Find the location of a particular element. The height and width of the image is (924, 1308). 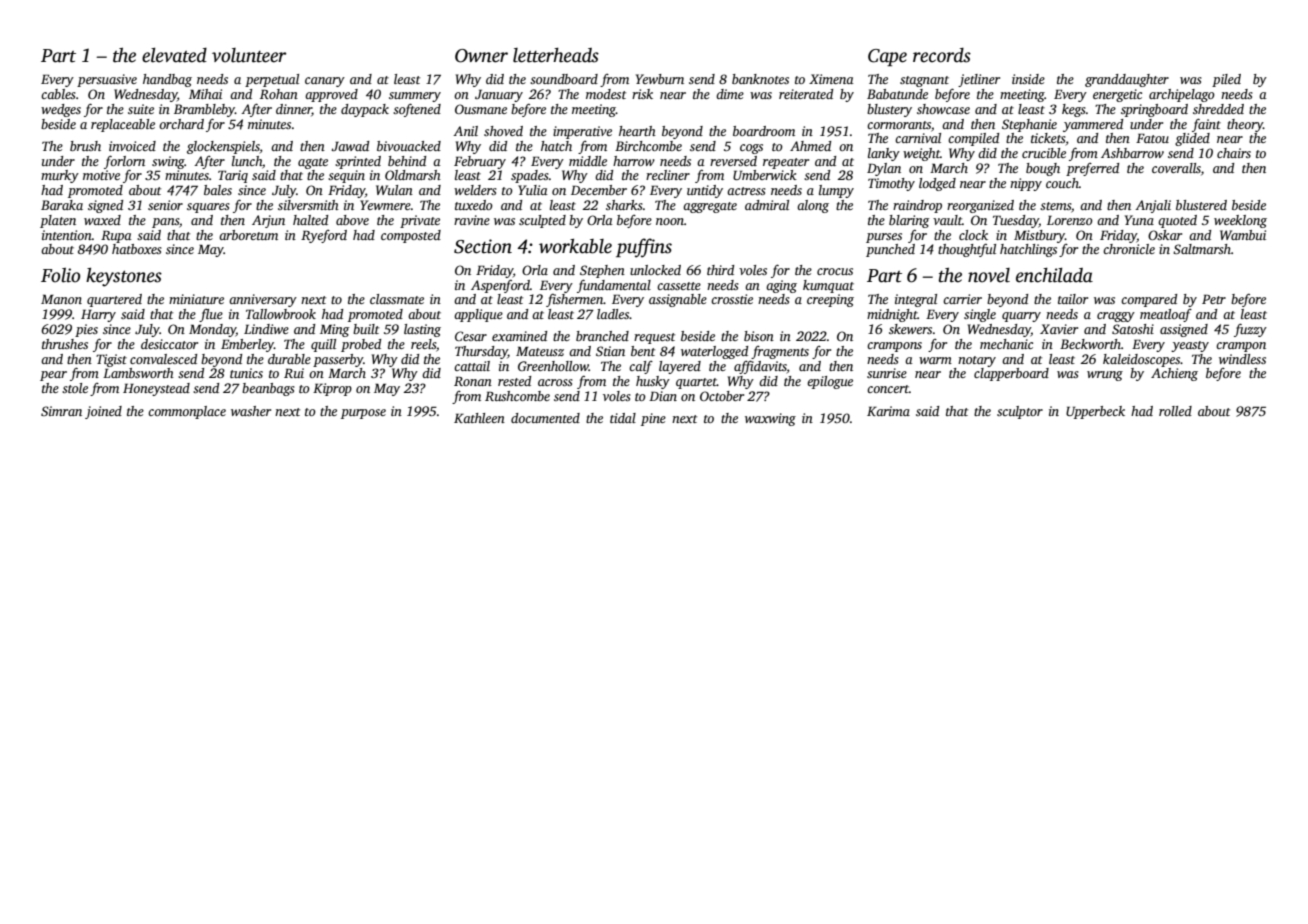

volunteer is located at coordinates (249, 55).
